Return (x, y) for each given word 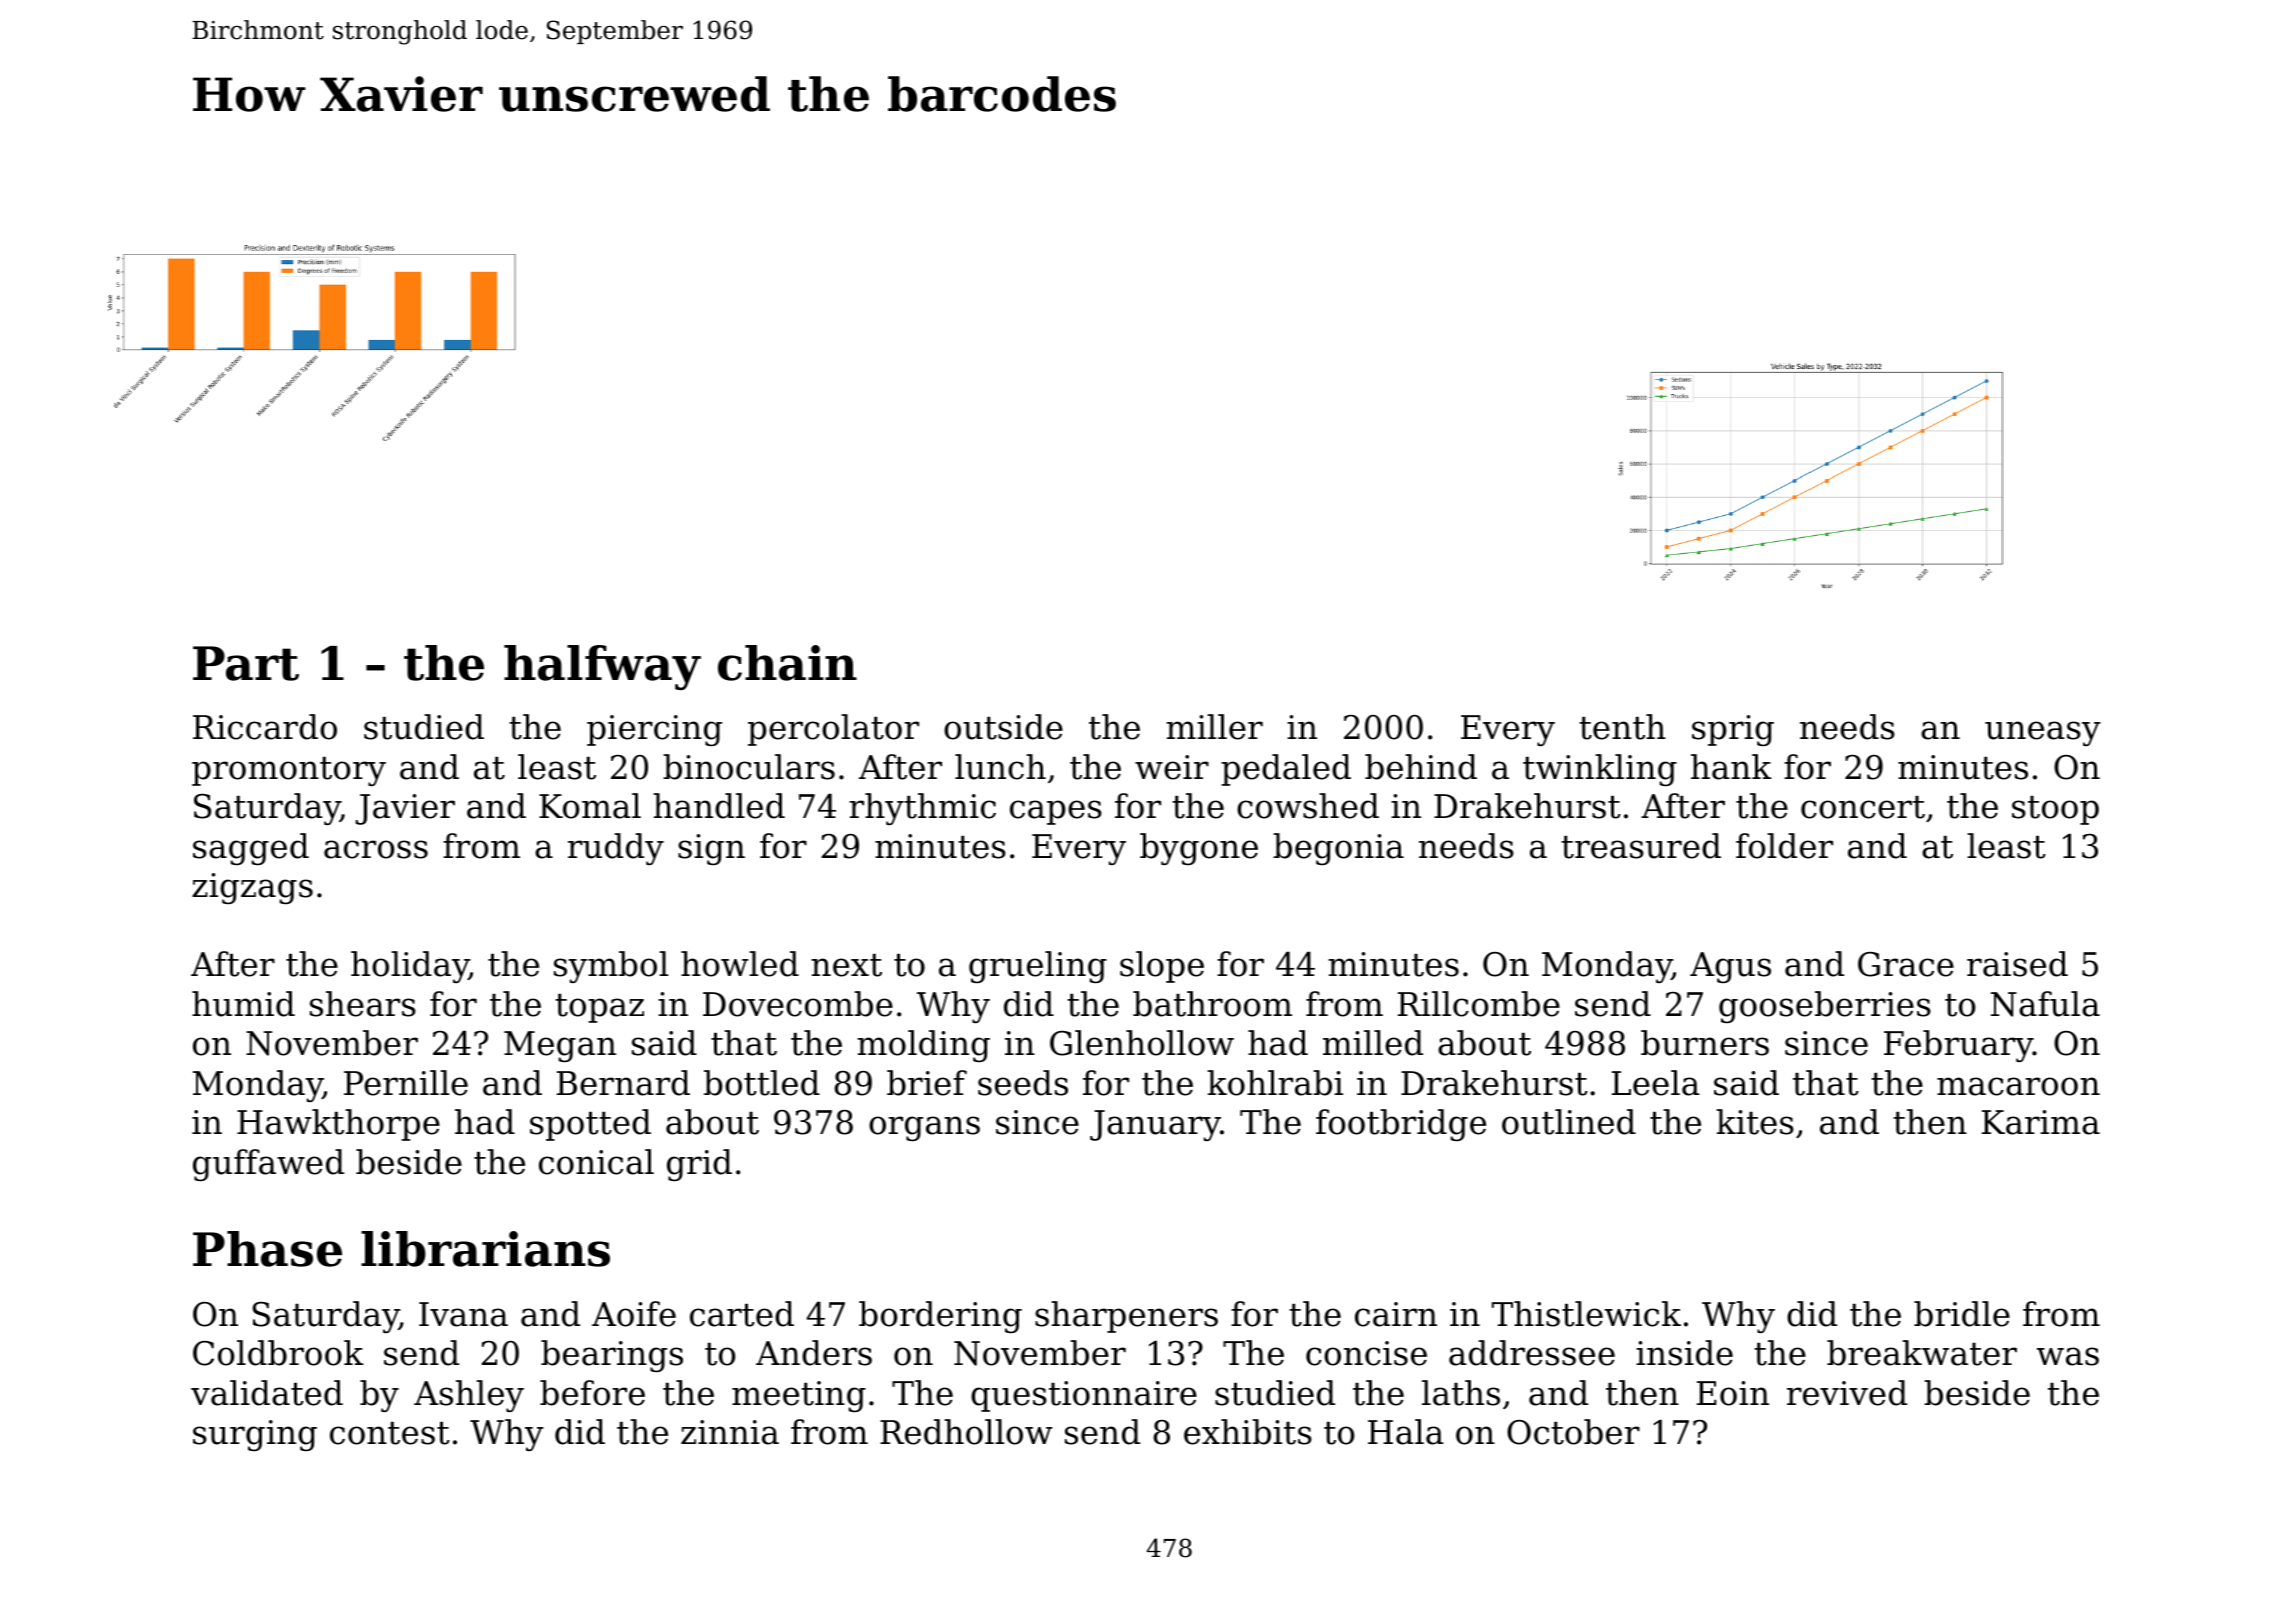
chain (787, 663)
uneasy (2043, 733)
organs (924, 1128)
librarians (485, 1249)
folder (1784, 846)
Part (246, 663)
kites (1755, 1122)
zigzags (252, 888)
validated (267, 1393)
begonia (1338, 849)
